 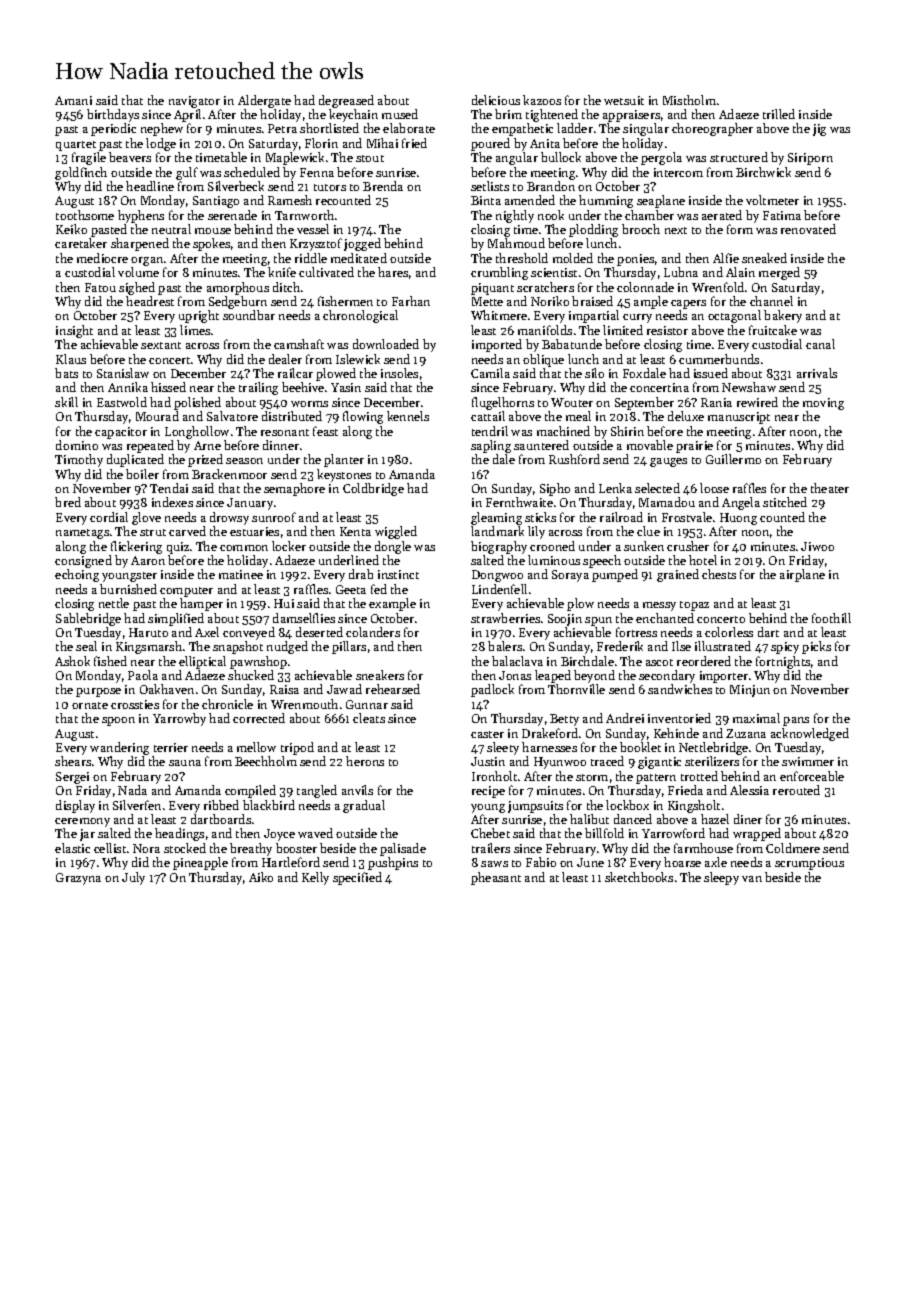 What do you see at coordinates (726, 258) in the image?
I see `Alfie` at bounding box center [726, 258].
